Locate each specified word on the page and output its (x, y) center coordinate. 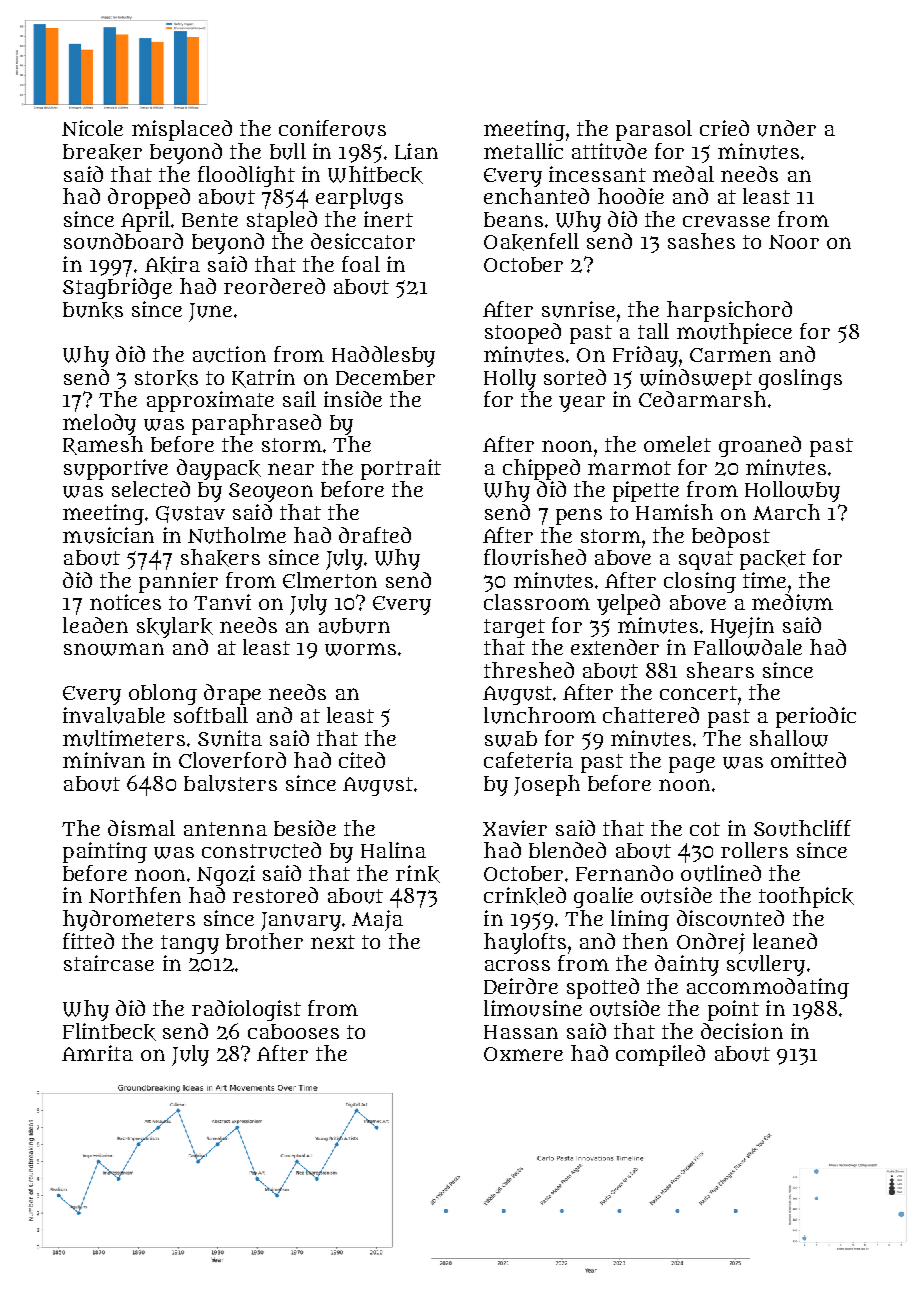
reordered (274, 286)
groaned (760, 446)
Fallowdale (748, 647)
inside (353, 399)
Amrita (97, 1053)
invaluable (114, 715)
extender (615, 647)
